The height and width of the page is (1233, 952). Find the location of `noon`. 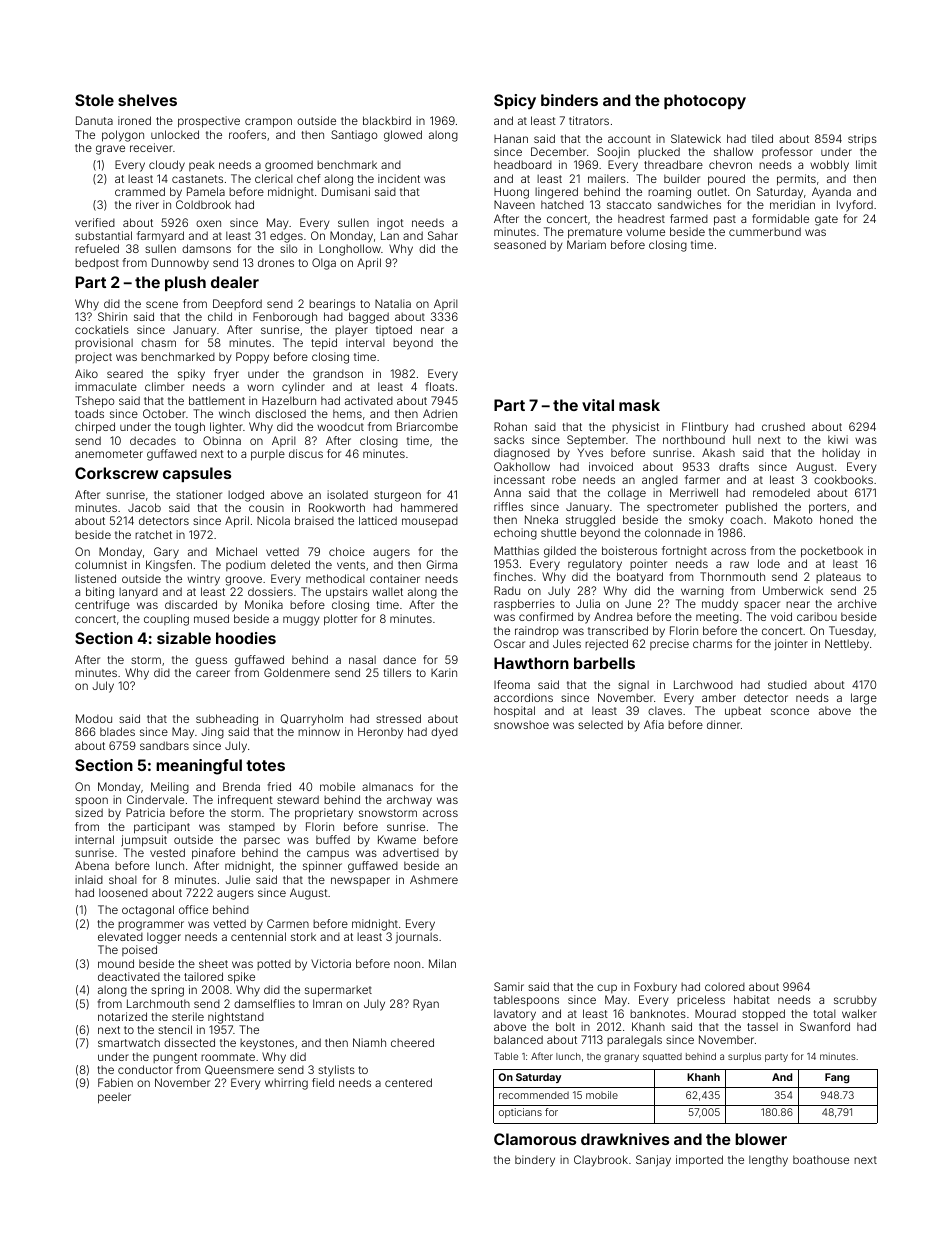

noon is located at coordinates (407, 964).
